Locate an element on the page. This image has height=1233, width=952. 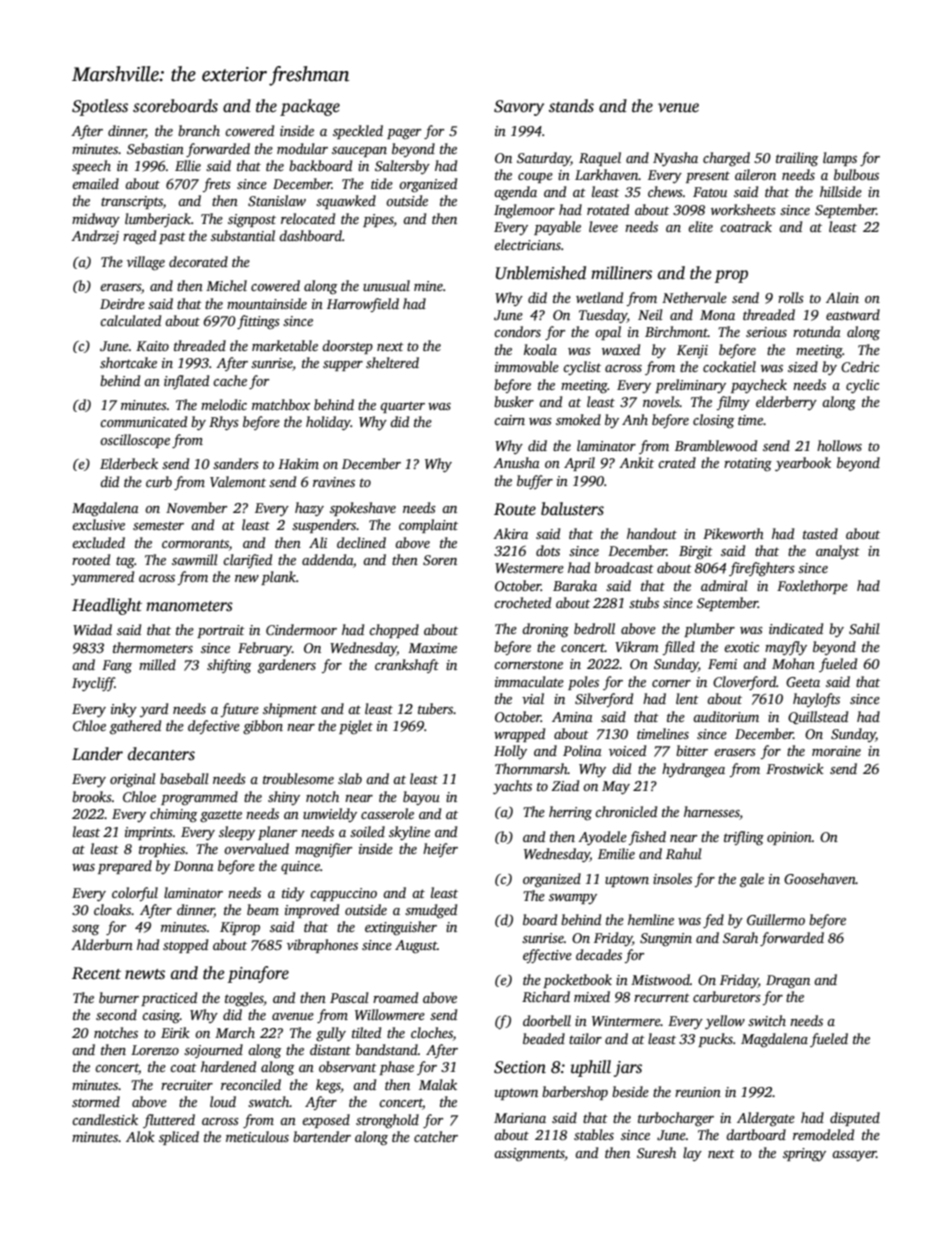
trailing is located at coordinates (797, 159).
